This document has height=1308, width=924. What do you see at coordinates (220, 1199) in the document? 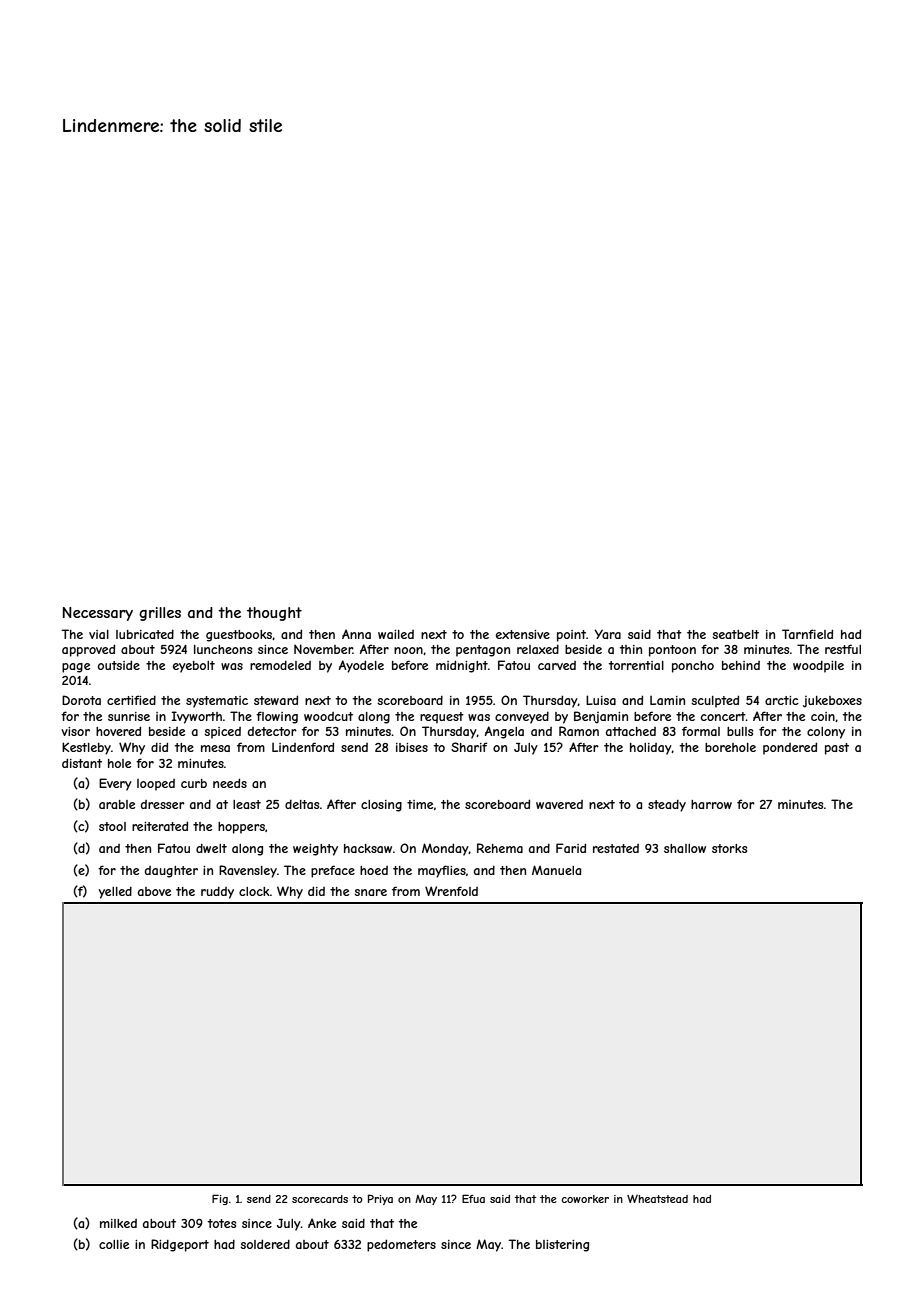
I see `Fig` at bounding box center [220, 1199].
